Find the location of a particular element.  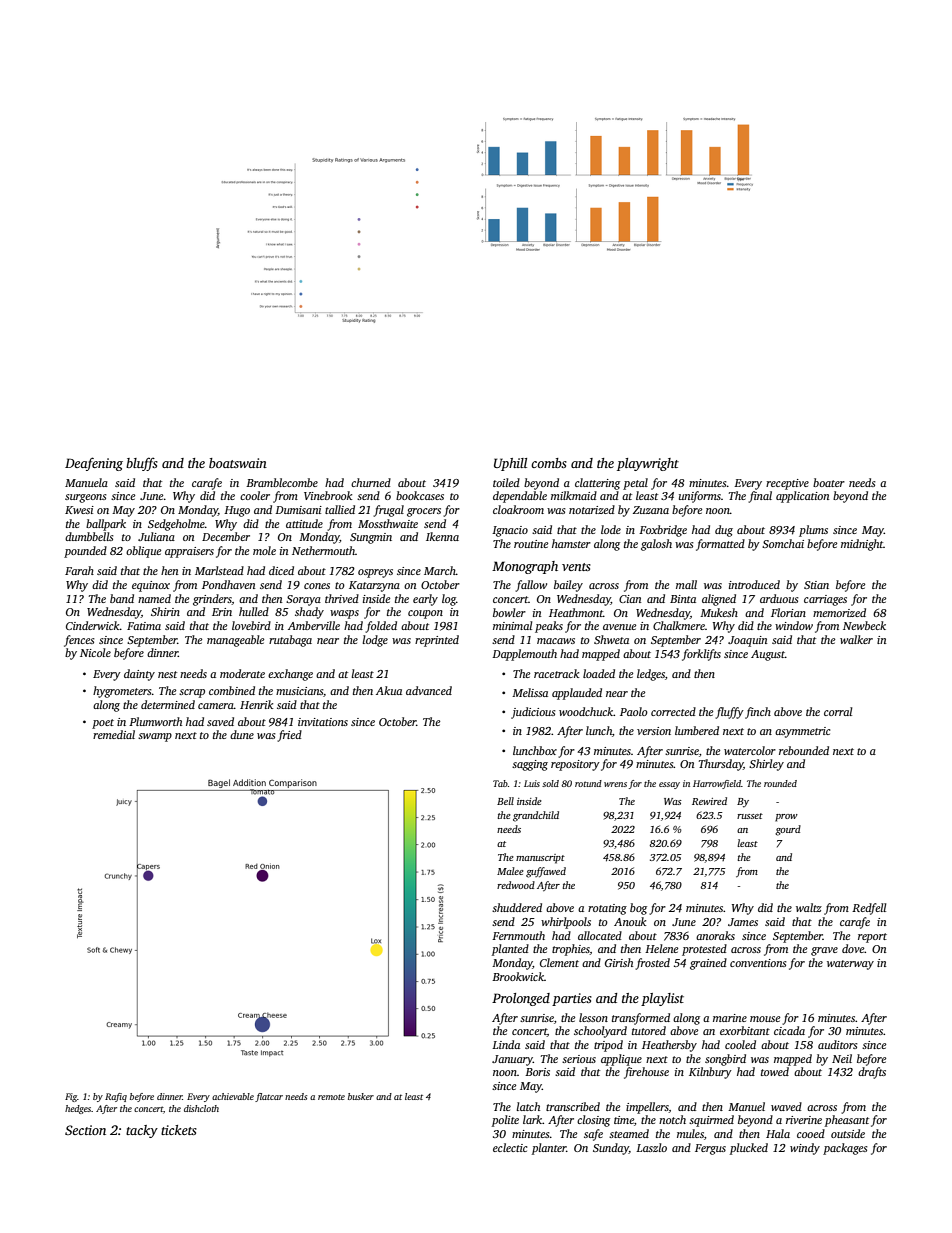

repository is located at coordinates (575, 765).
